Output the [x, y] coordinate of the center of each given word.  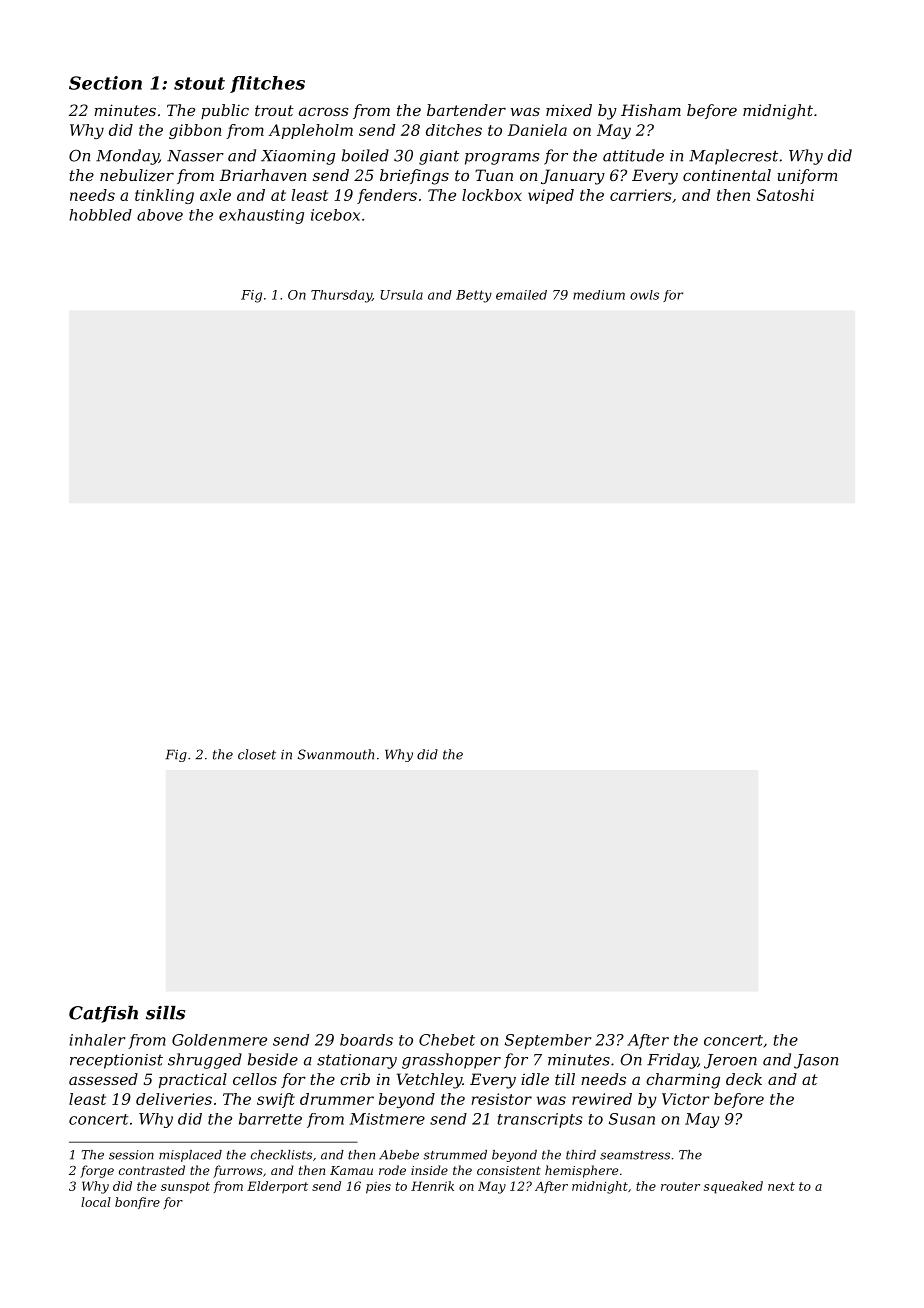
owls [644, 295]
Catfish [103, 1014]
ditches [454, 130]
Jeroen [730, 1061]
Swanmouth [335, 754]
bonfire [137, 1203]
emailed [521, 295]
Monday [127, 157]
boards [366, 1040]
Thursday [341, 296]
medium [599, 295]
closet [257, 754]
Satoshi [785, 195]
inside [429, 1170]
